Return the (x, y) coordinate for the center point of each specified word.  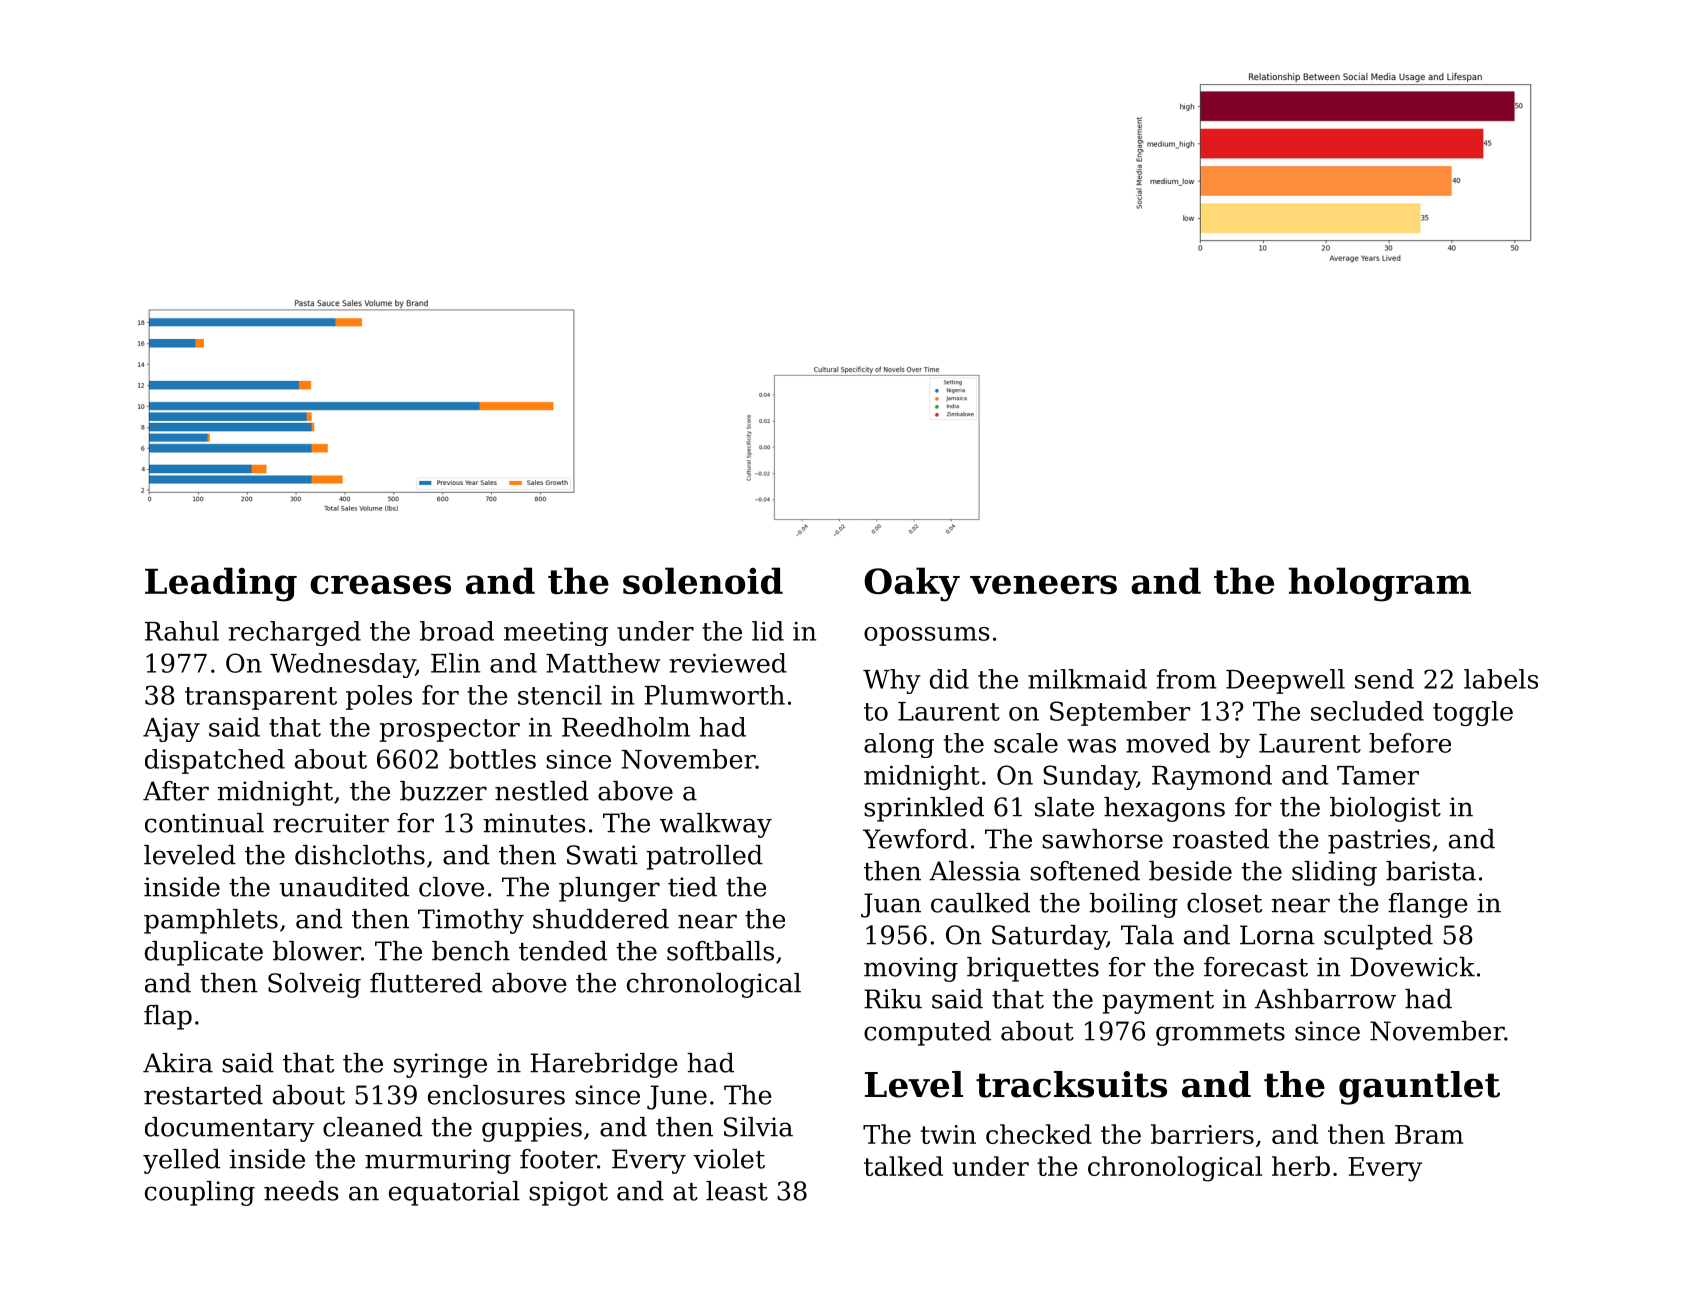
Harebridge (604, 1065)
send (1384, 679)
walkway (716, 825)
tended (563, 951)
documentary (229, 1129)
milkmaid (1087, 679)
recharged (294, 633)
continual (204, 823)
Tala (1147, 935)
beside (1190, 871)
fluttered (426, 983)
